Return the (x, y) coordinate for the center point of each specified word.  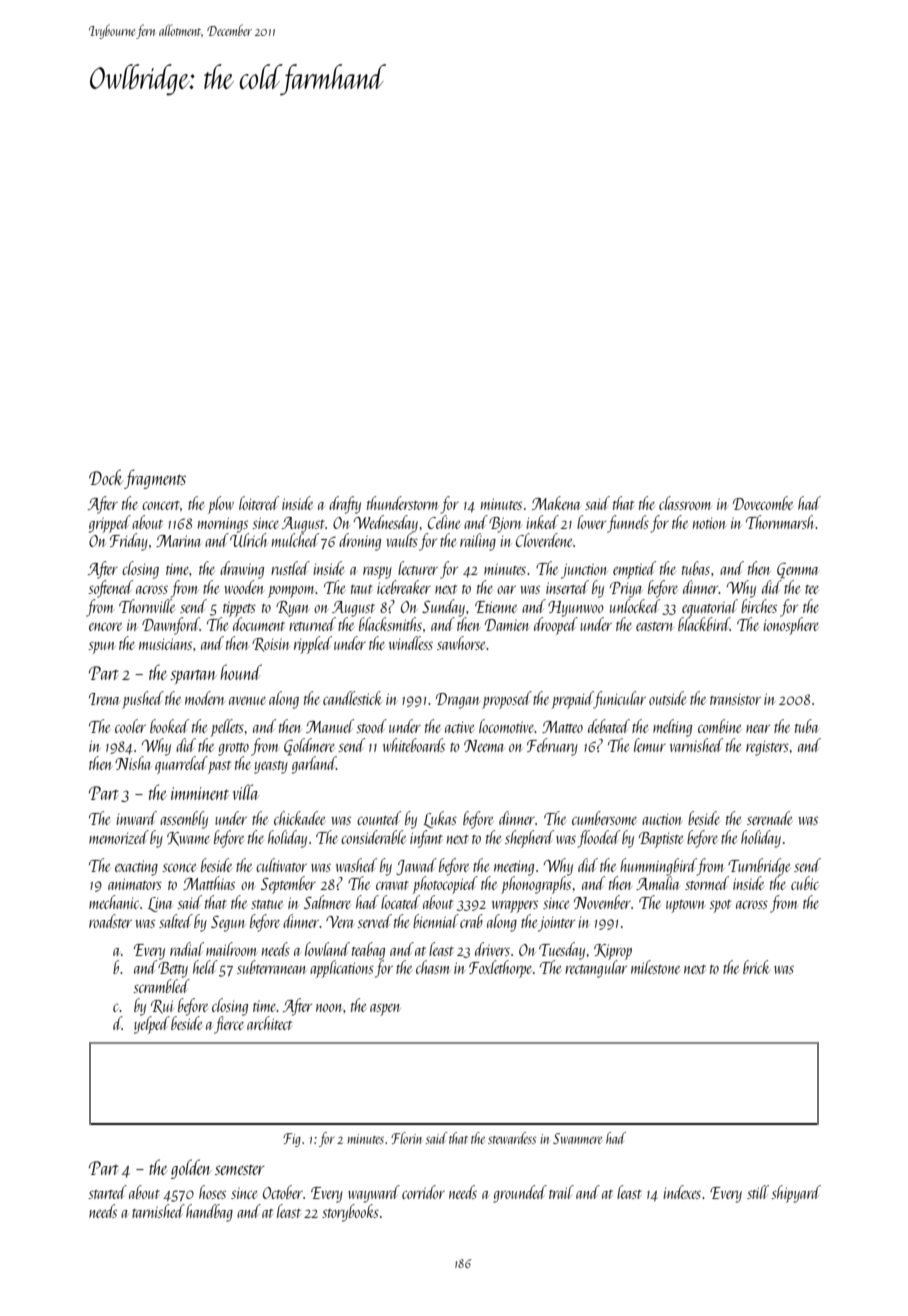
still (758, 1192)
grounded (520, 1194)
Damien (507, 625)
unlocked (635, 606)
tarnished (158, 1211)
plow (221, 505)
